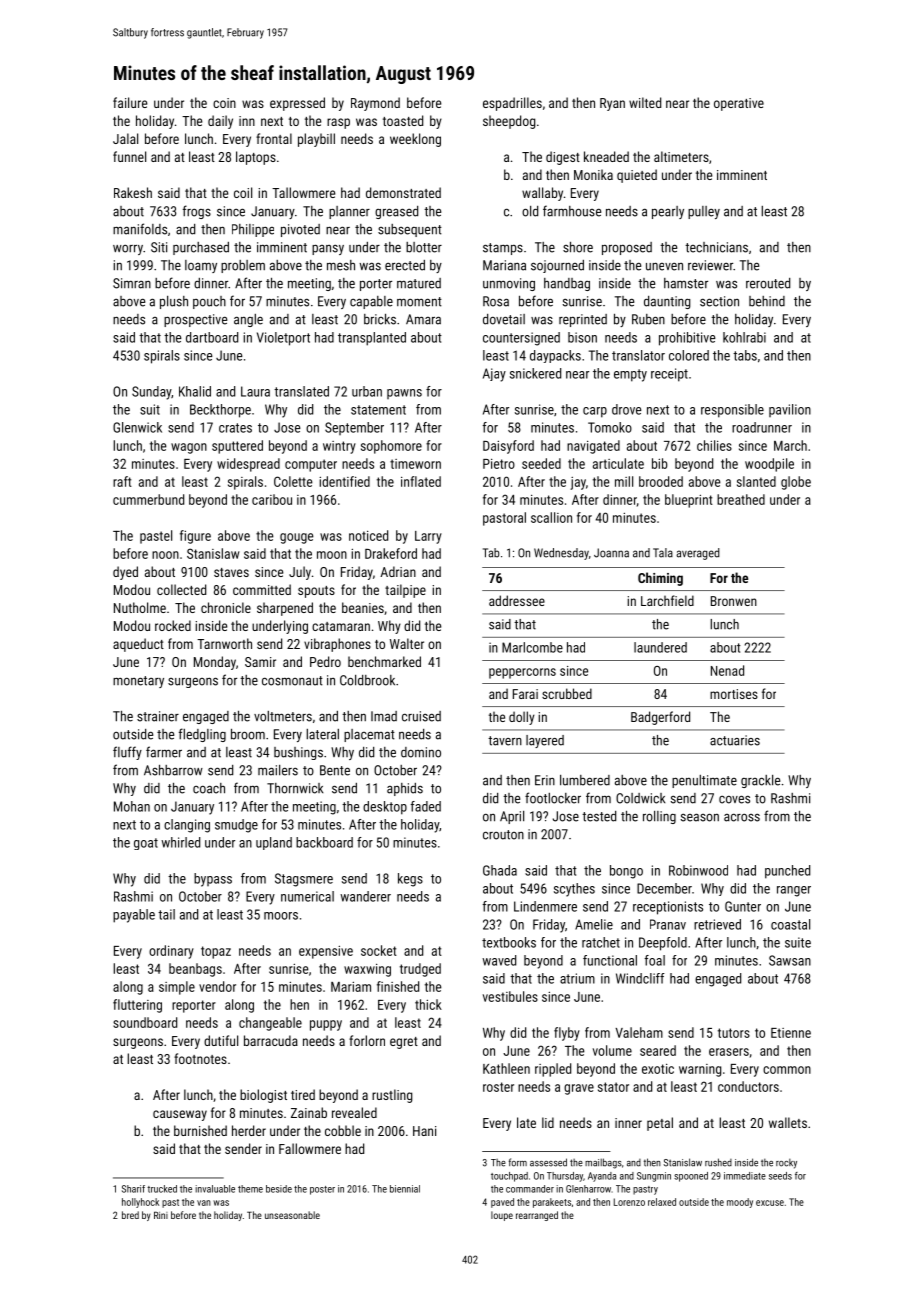  What do you see at coordinates (122, 481) in the screenshot?
I see `raft` at bounding box center [122, 481].
